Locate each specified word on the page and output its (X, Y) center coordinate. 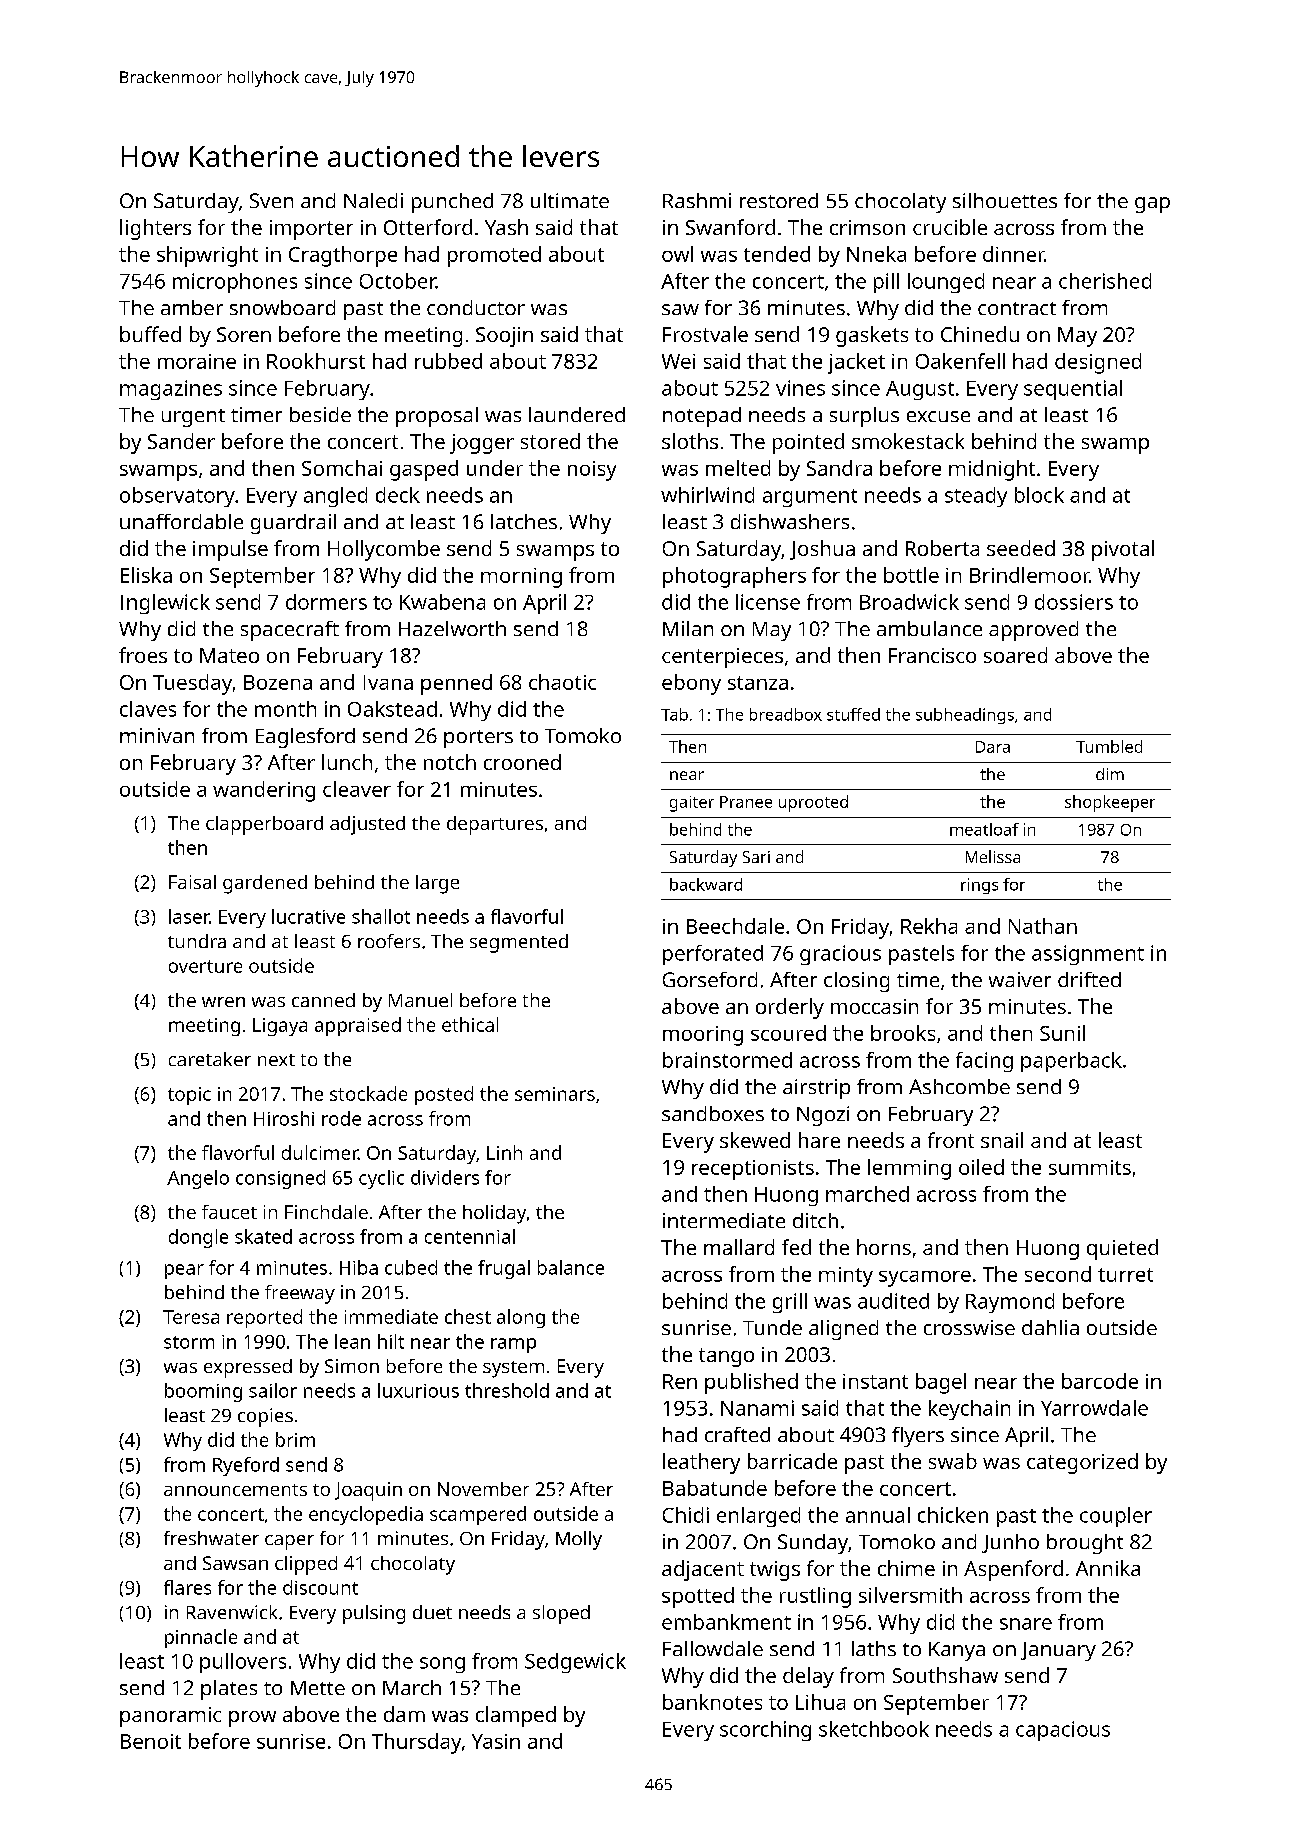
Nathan (1043, 926)
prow (252, 1719)
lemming (909, 1169)
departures (495, 825)
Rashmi (697, 200)
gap (1152, 205)
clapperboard (264, 825)
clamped (516, 1716)
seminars (555, 1094)
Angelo (198, 1179)
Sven (271, 200)
